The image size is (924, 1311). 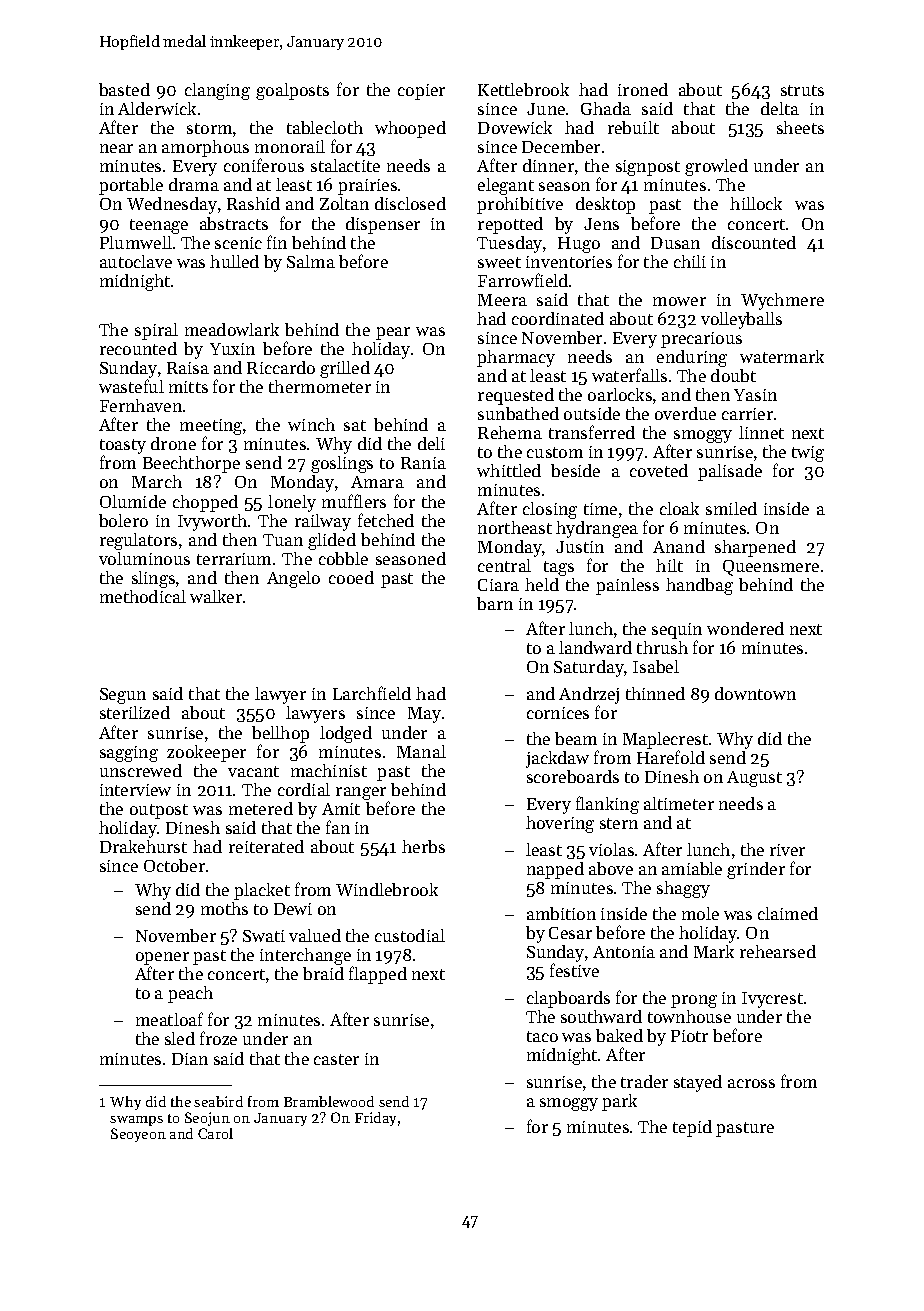 I want to click on growled, so click(x=716, y=167).
